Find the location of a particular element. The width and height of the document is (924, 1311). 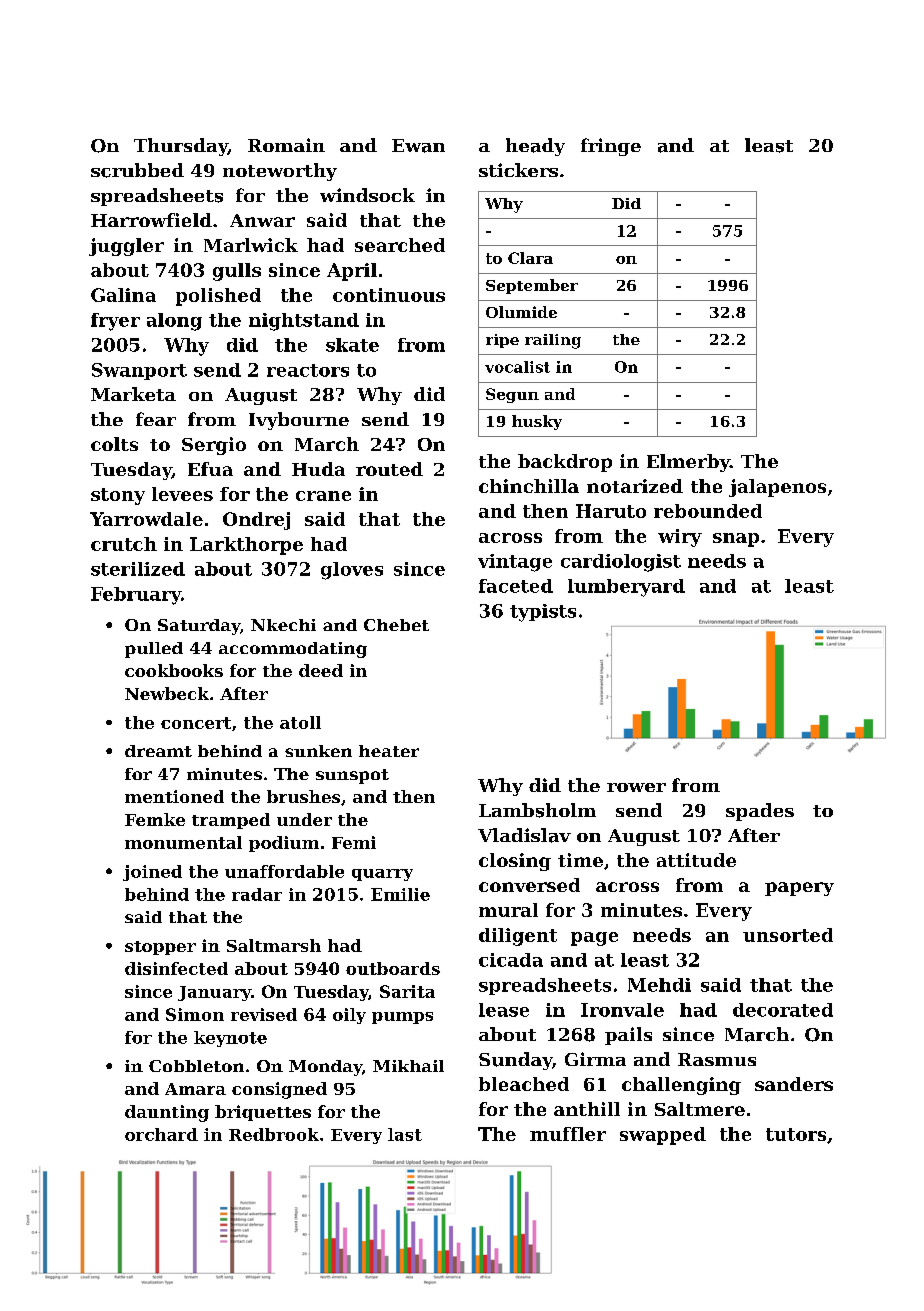

attitude is located at coordinates (696, 860).
